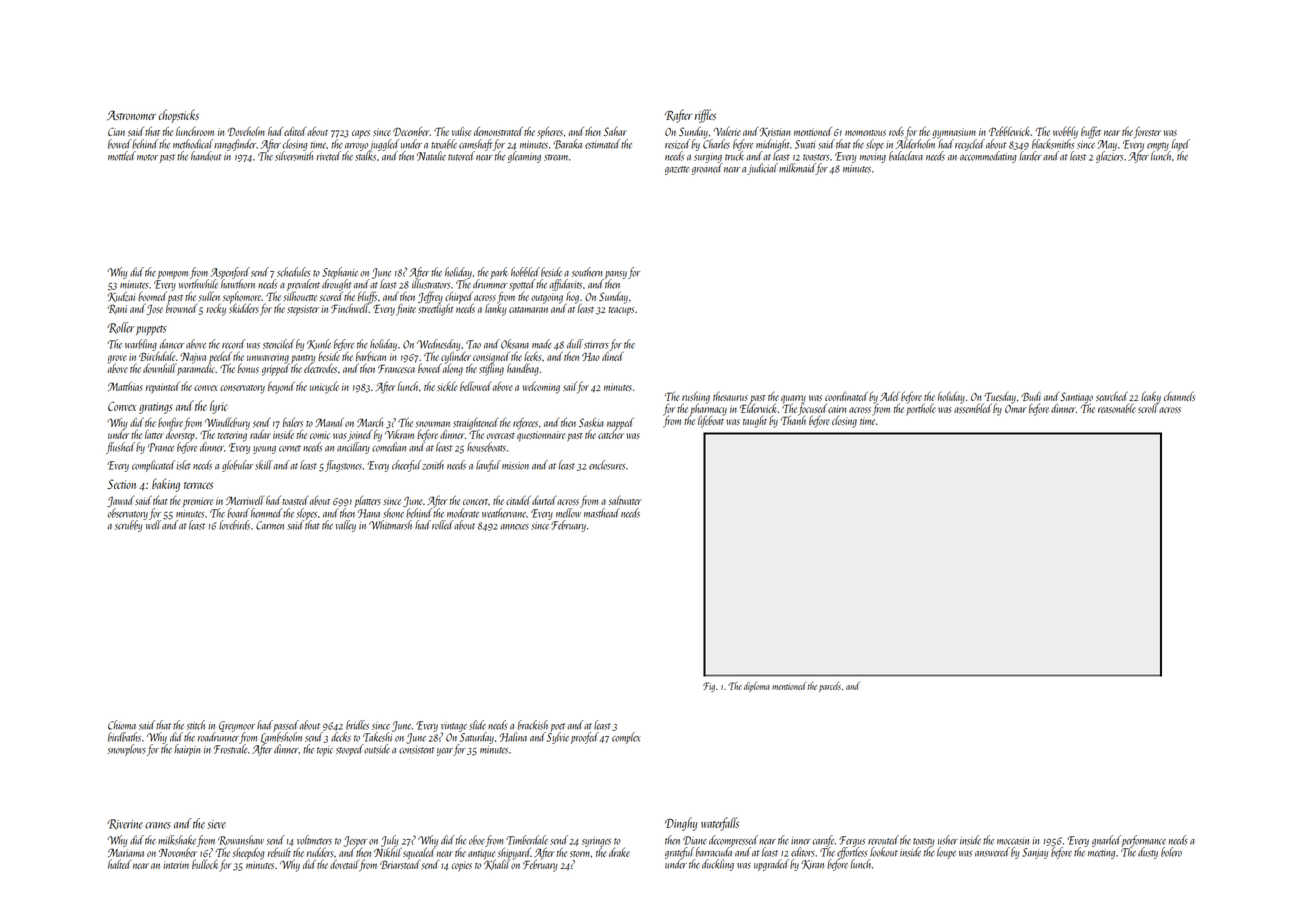  Describe the element at coordinates (621, 311) in the image. I see `teacups` at that location.
